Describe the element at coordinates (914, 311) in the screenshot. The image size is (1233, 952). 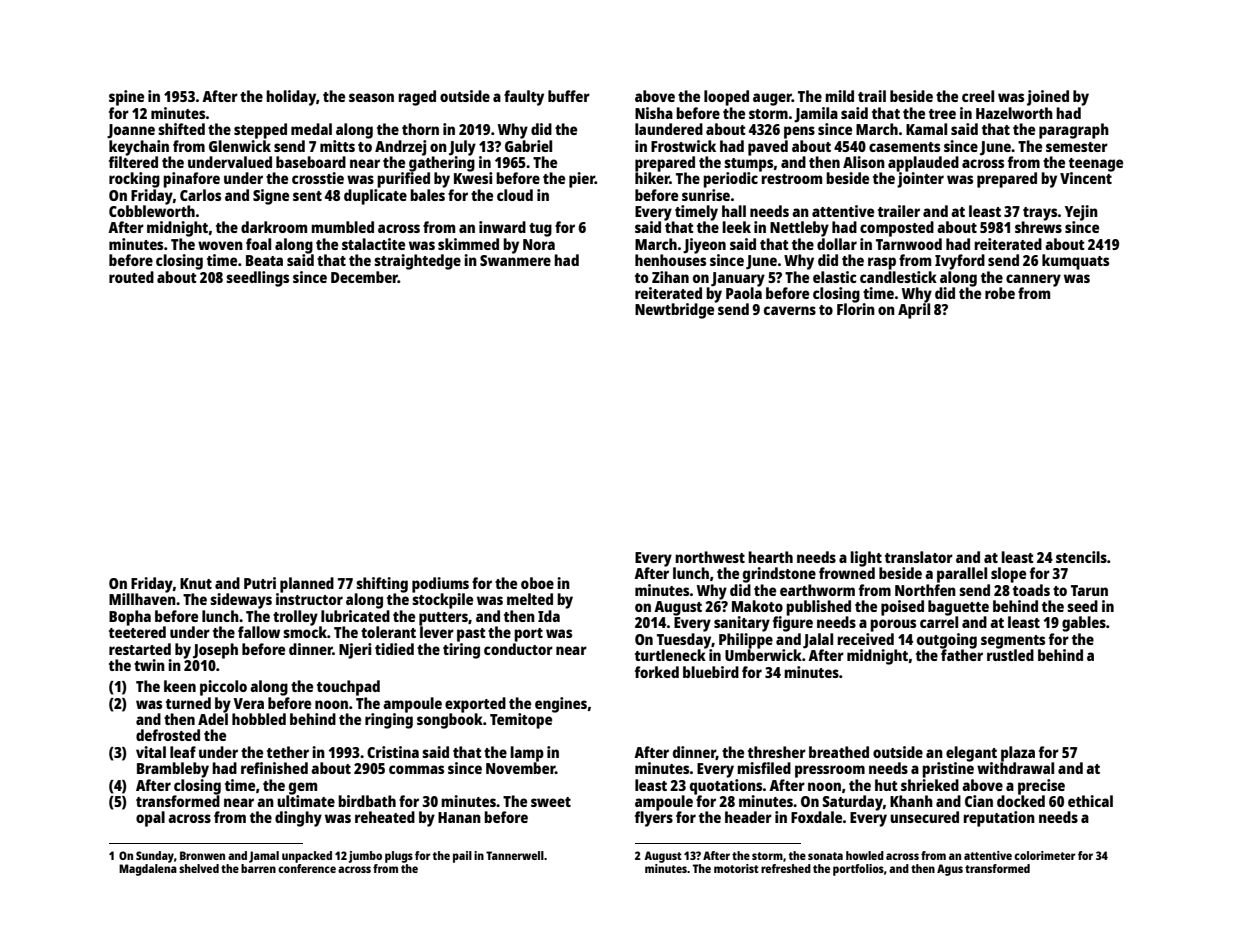
I see `April` at that location.
